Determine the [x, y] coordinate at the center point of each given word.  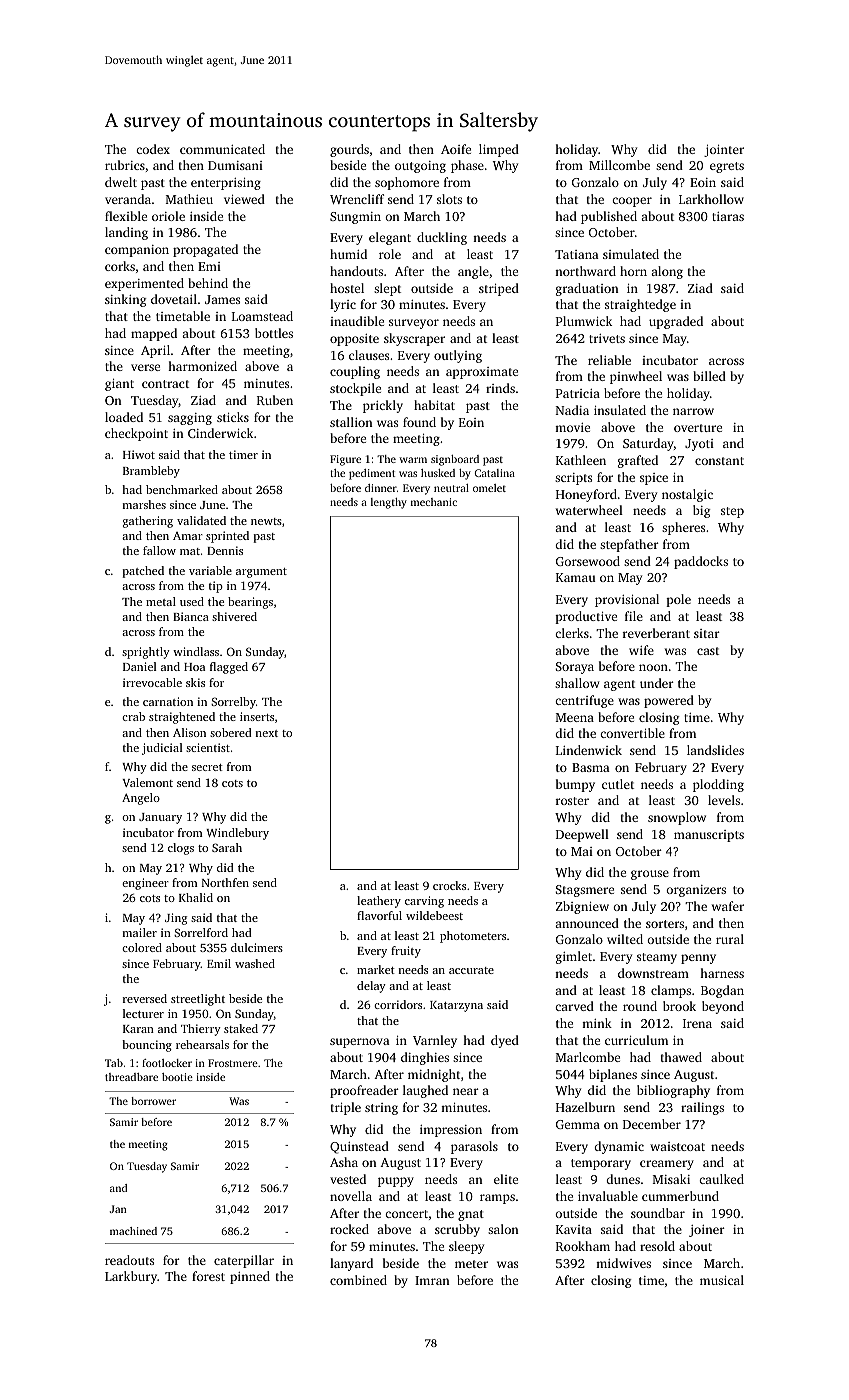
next [267, 733]
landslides [715, 750]
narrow [693, 411]
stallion [351, 422]
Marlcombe [588, 1057]
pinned [250, 1277]
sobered [230, 732]
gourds [349, 150]
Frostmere [233, 1063]
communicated [222, 149]
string [381, 1109]
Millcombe [619, 165]
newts [266, 521]
